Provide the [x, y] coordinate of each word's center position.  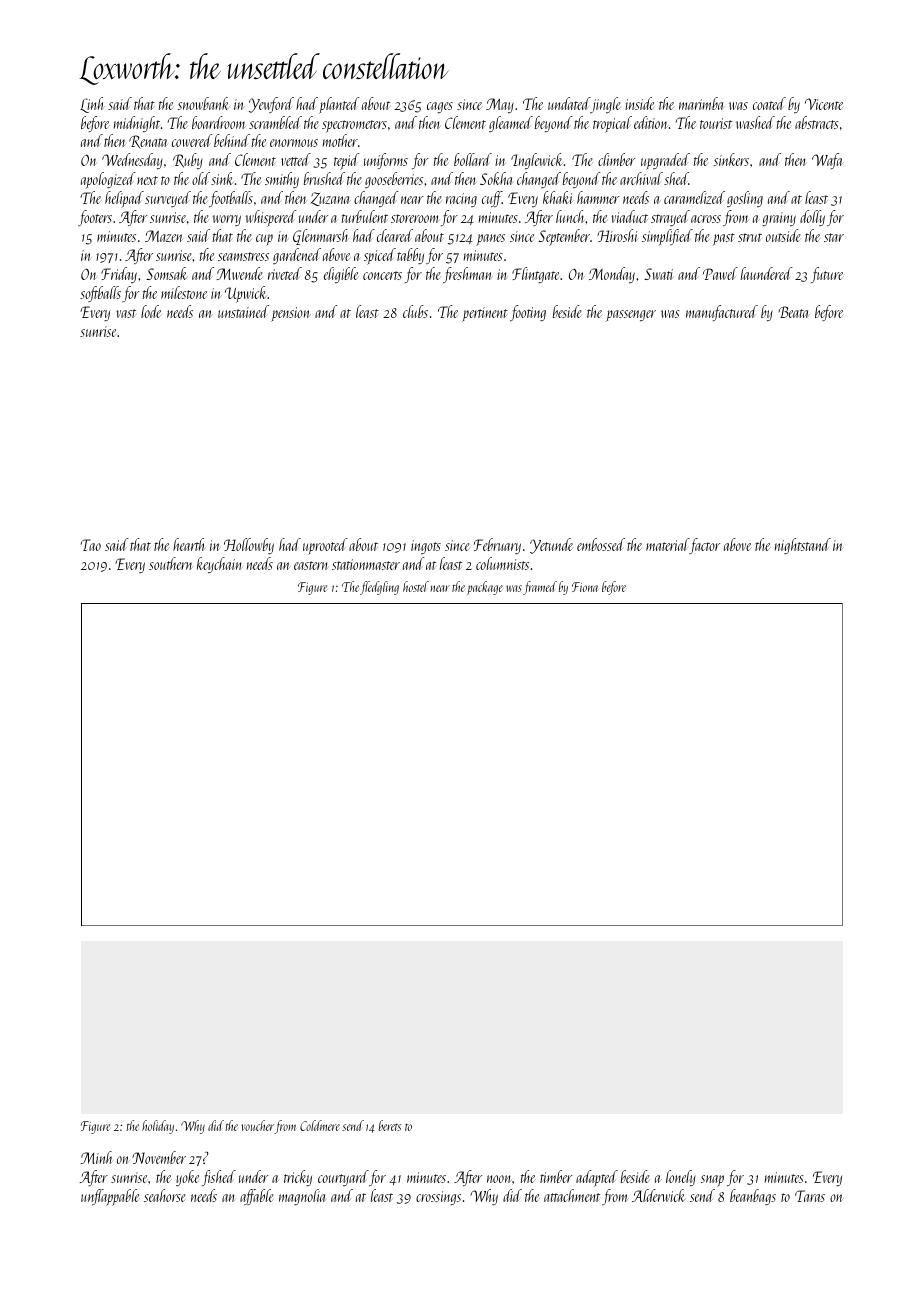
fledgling [379, 588]
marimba [701, 103]
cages [440, 107]
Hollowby [249, 546]
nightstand [803, 546]
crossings [438, 1198]
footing [528, 313]
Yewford [271, 105]
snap [712, 1181]
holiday [158, 1127]
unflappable [110, 1197]
